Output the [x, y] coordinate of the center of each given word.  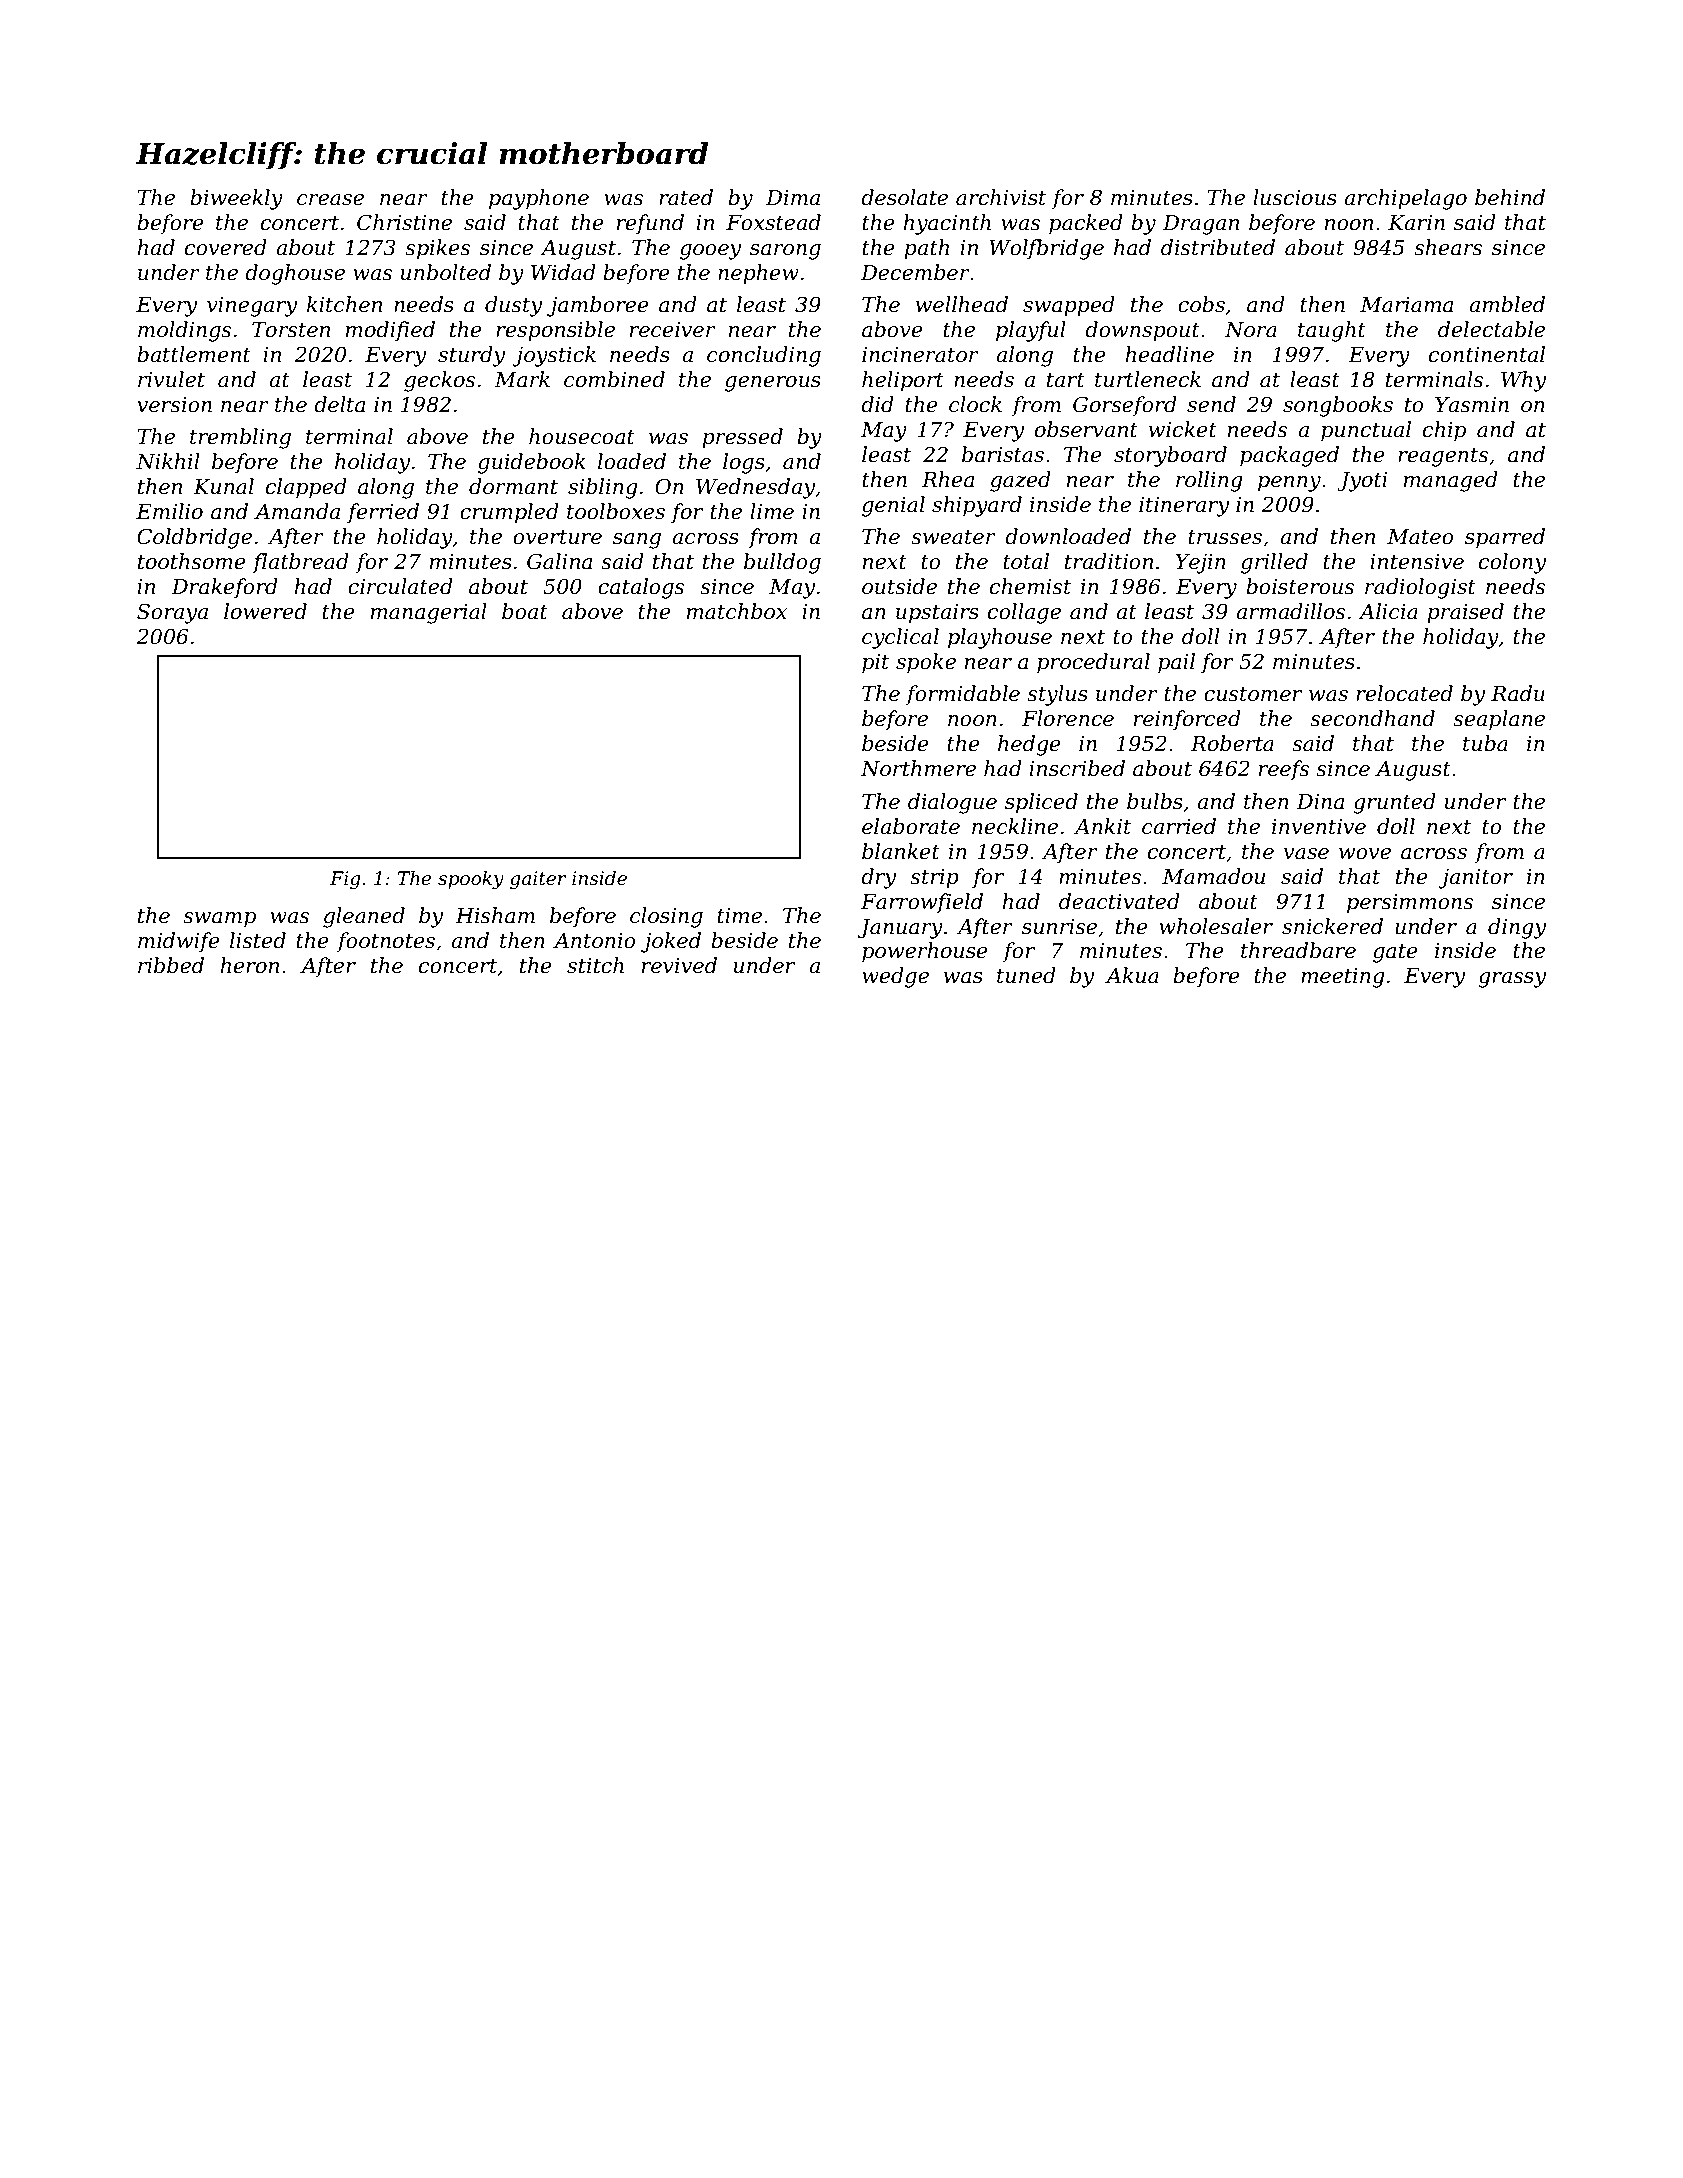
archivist [1001, 197]
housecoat [582, 436]
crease [330, 200]
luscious [1295, 197]
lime [772, 511]
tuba [1485, 743]
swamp [219, 920]
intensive [1417, 562]
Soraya [172, 613]
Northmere [918, 768]
